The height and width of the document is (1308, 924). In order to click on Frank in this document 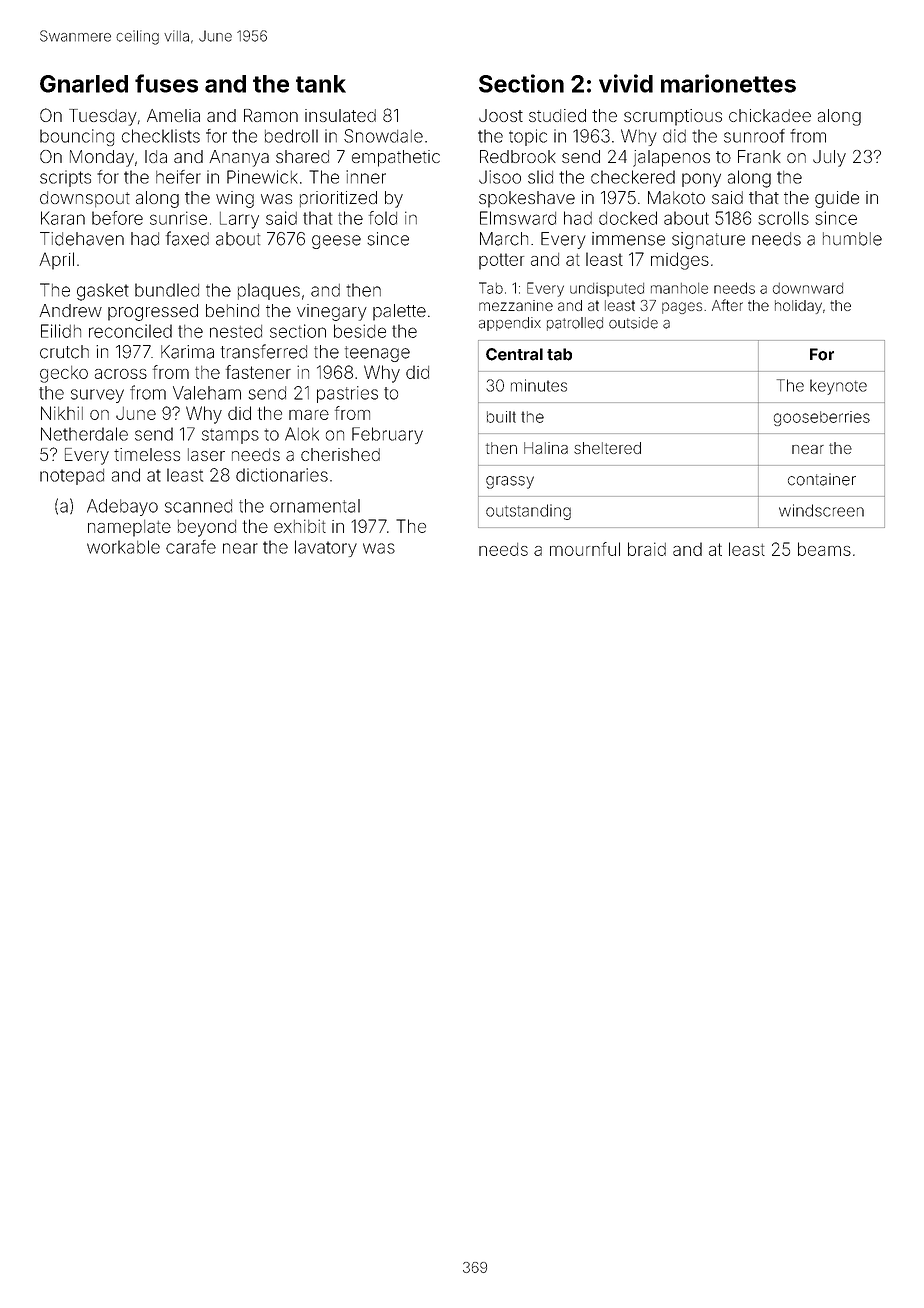, I will do `click(759, 156)`.
